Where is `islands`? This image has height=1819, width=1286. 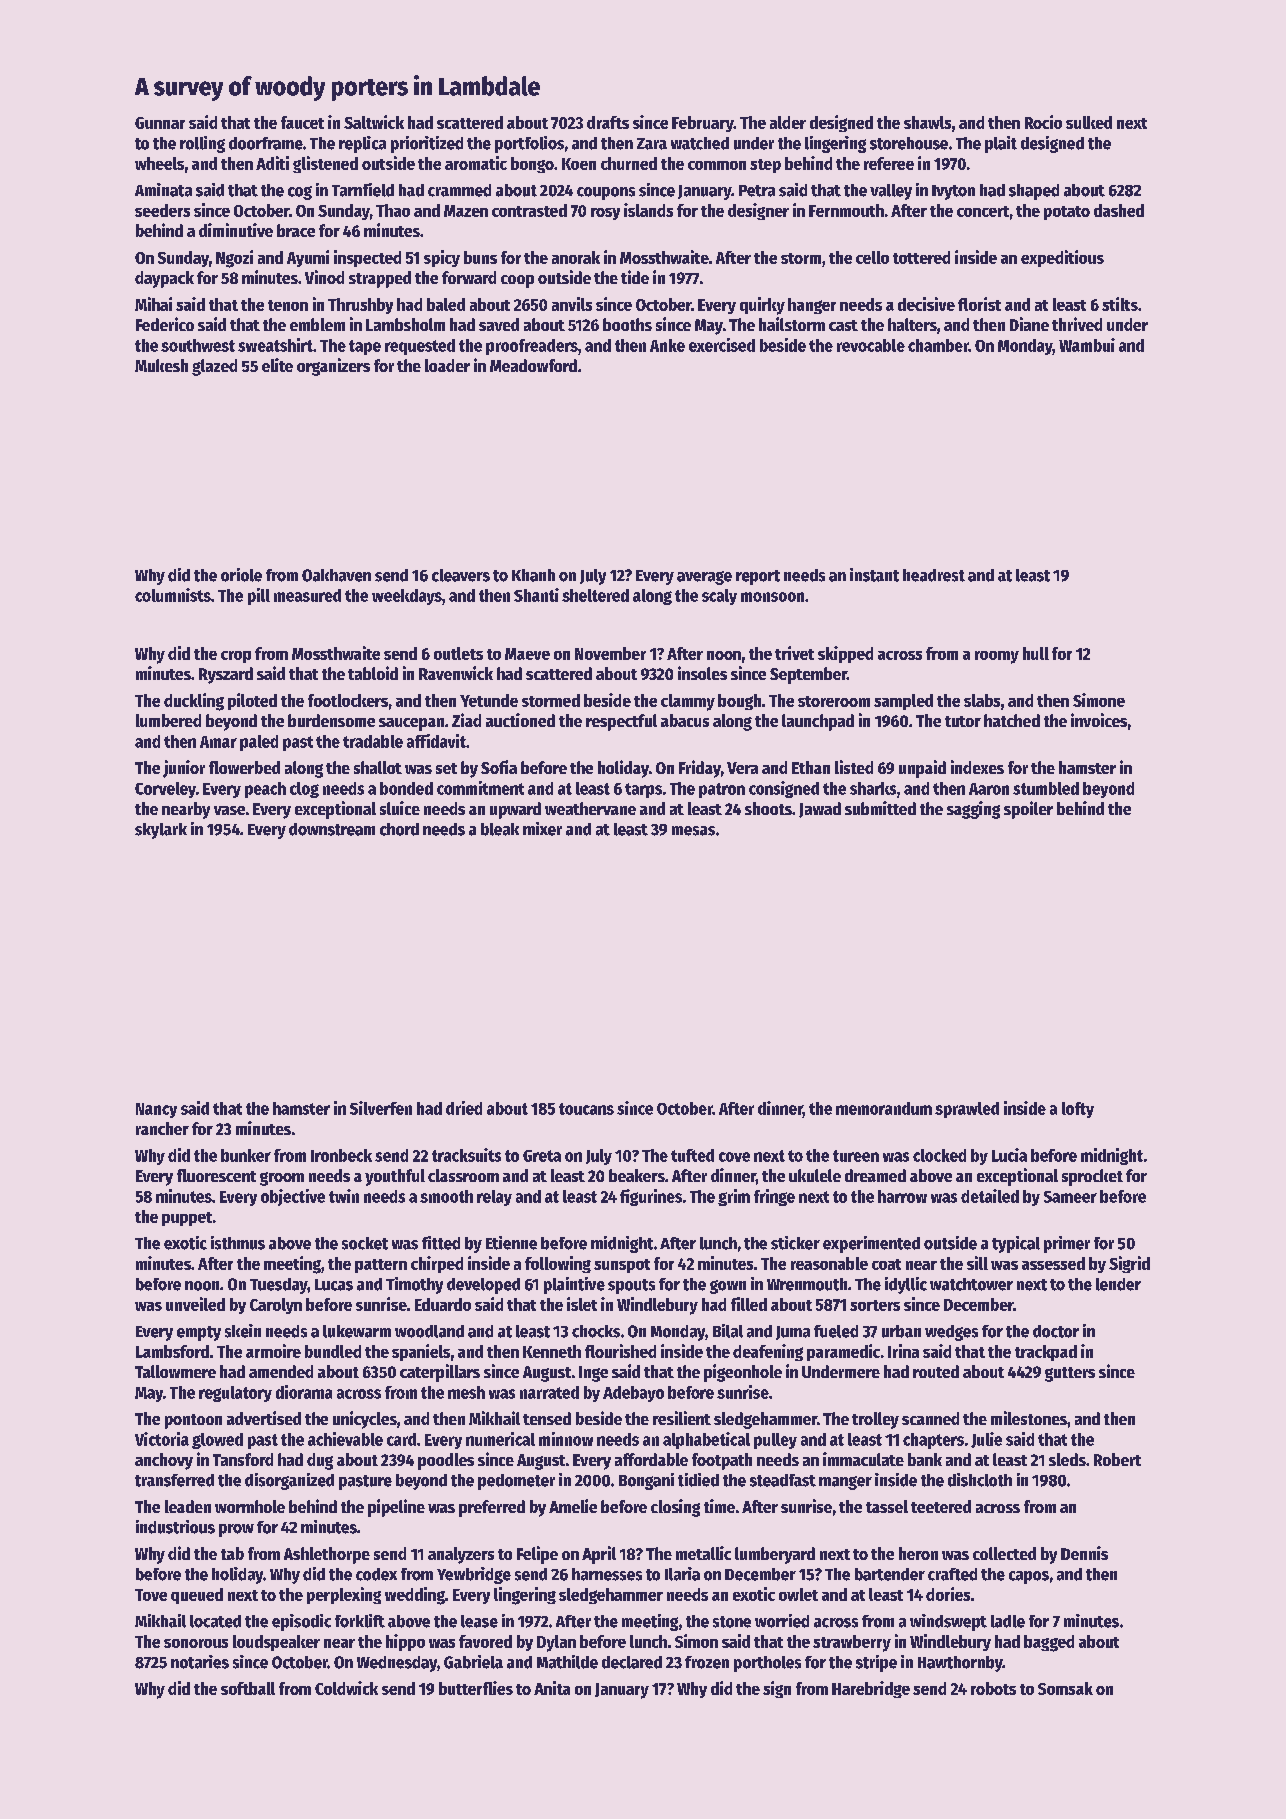
islands is located at coordinates (648, 210).
